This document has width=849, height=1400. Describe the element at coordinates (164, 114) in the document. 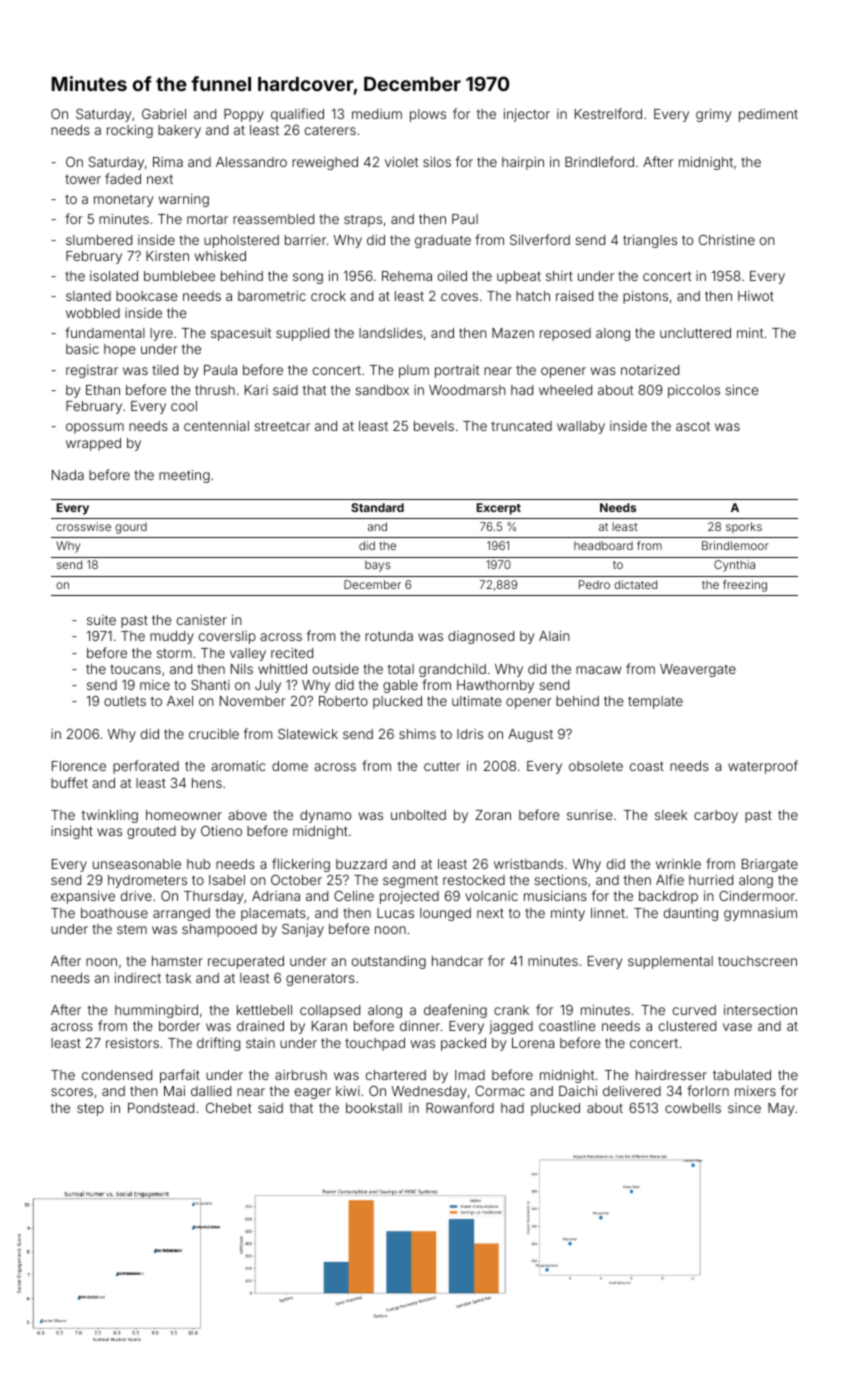

I see `Gabriel` at that location.
